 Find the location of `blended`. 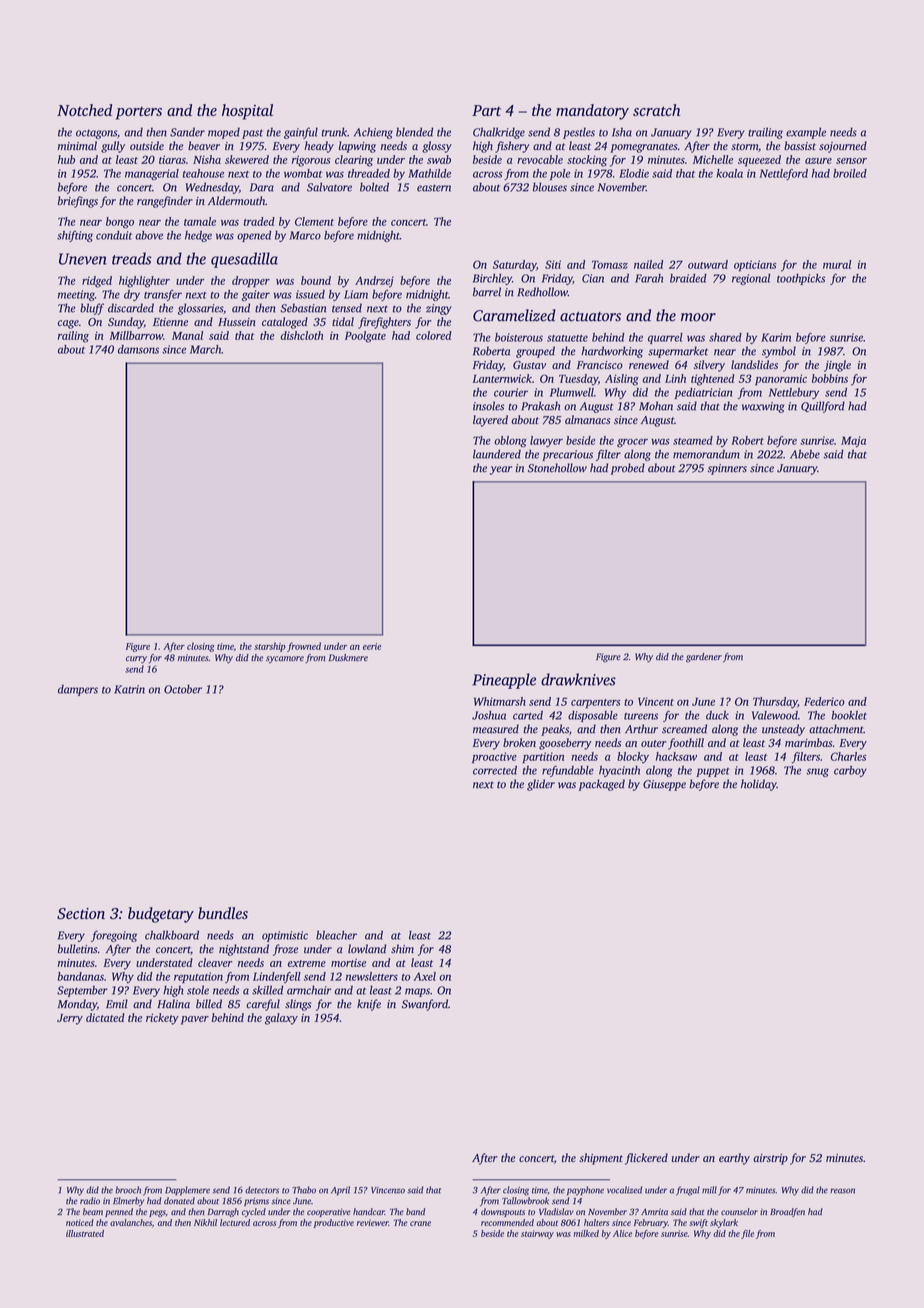

blended is located at coordinates (414, 132).
